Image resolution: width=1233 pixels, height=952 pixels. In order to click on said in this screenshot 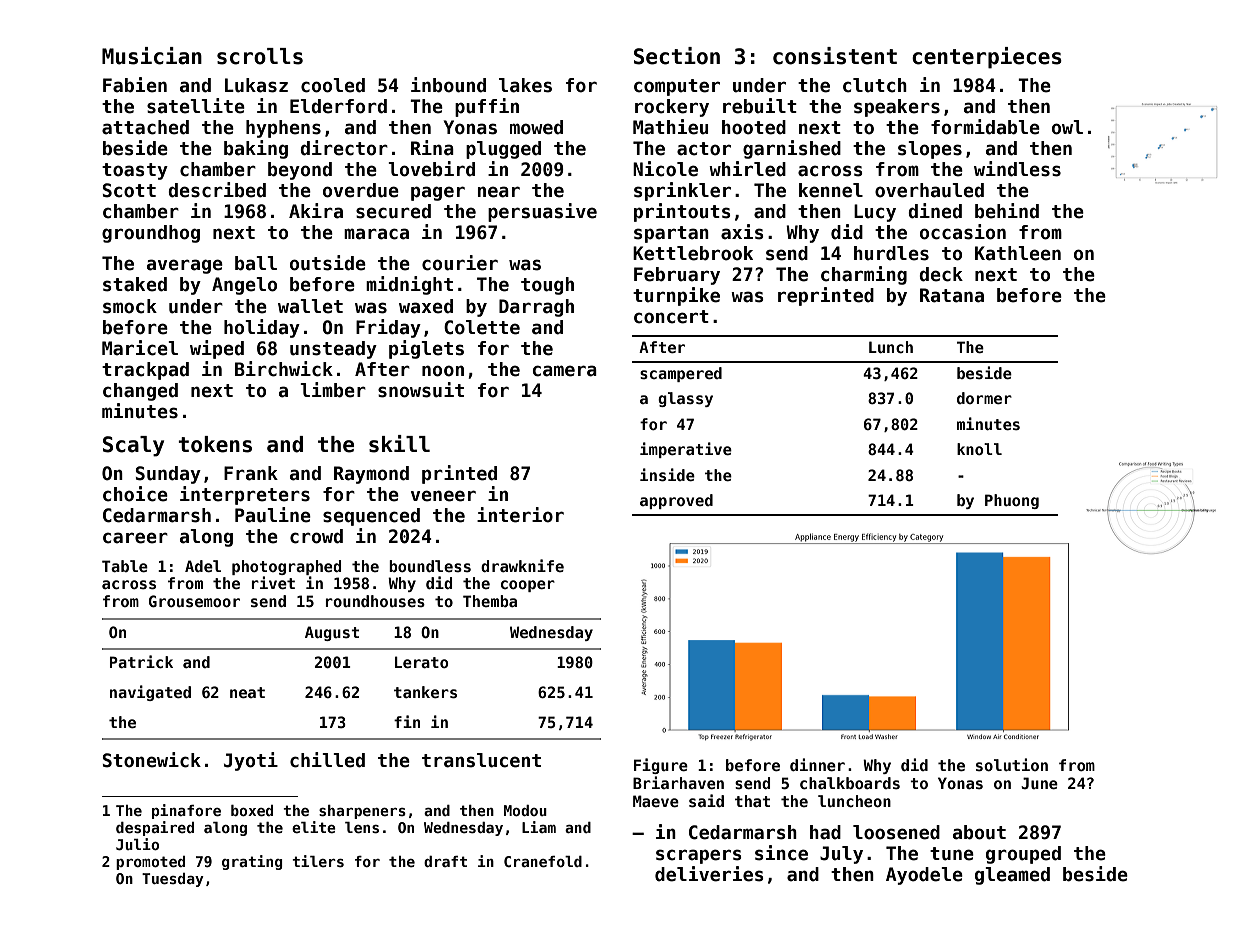, I will do `click(706, 800)`.
